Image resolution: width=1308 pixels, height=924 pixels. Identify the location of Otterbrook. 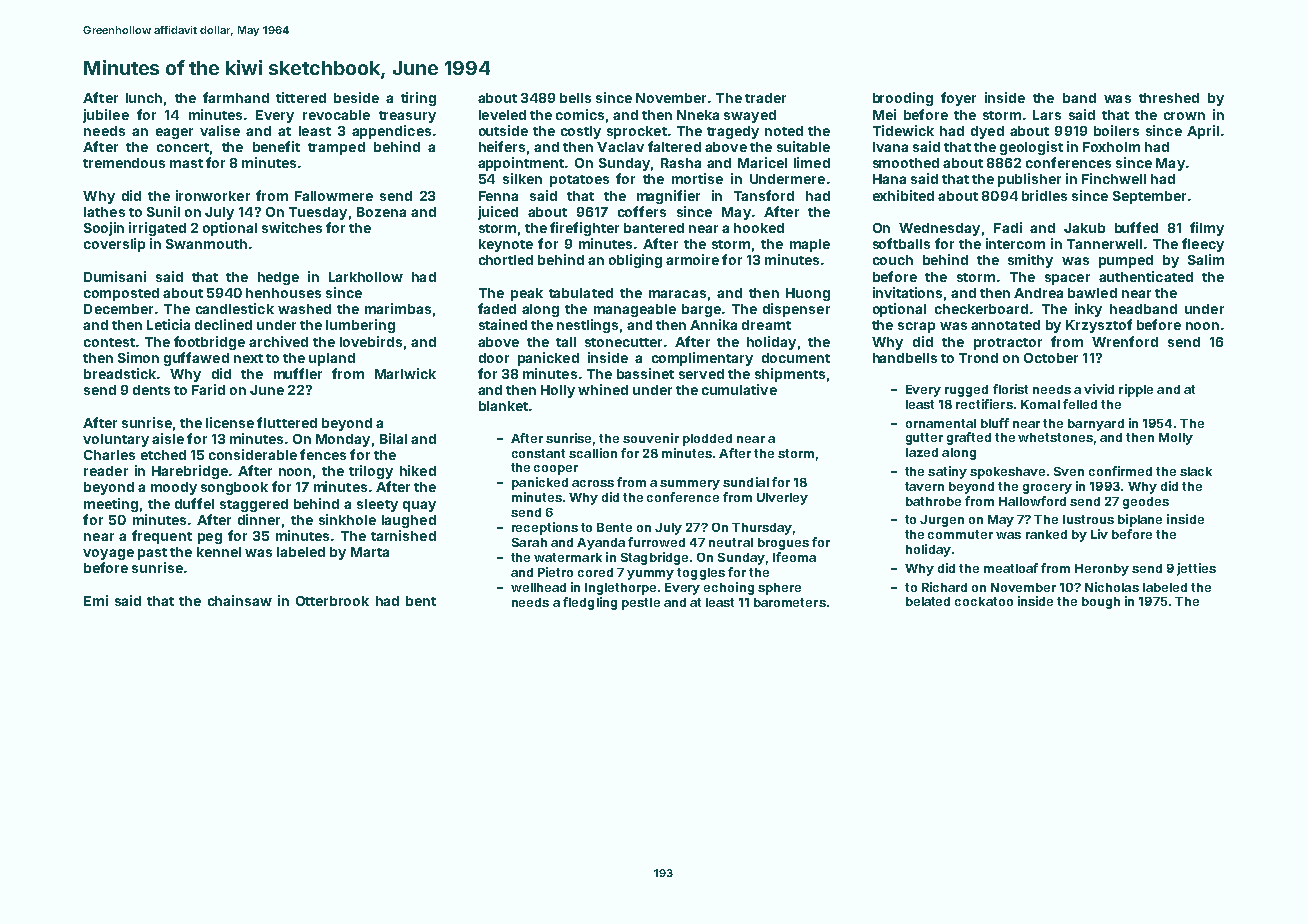
(332, 601).
